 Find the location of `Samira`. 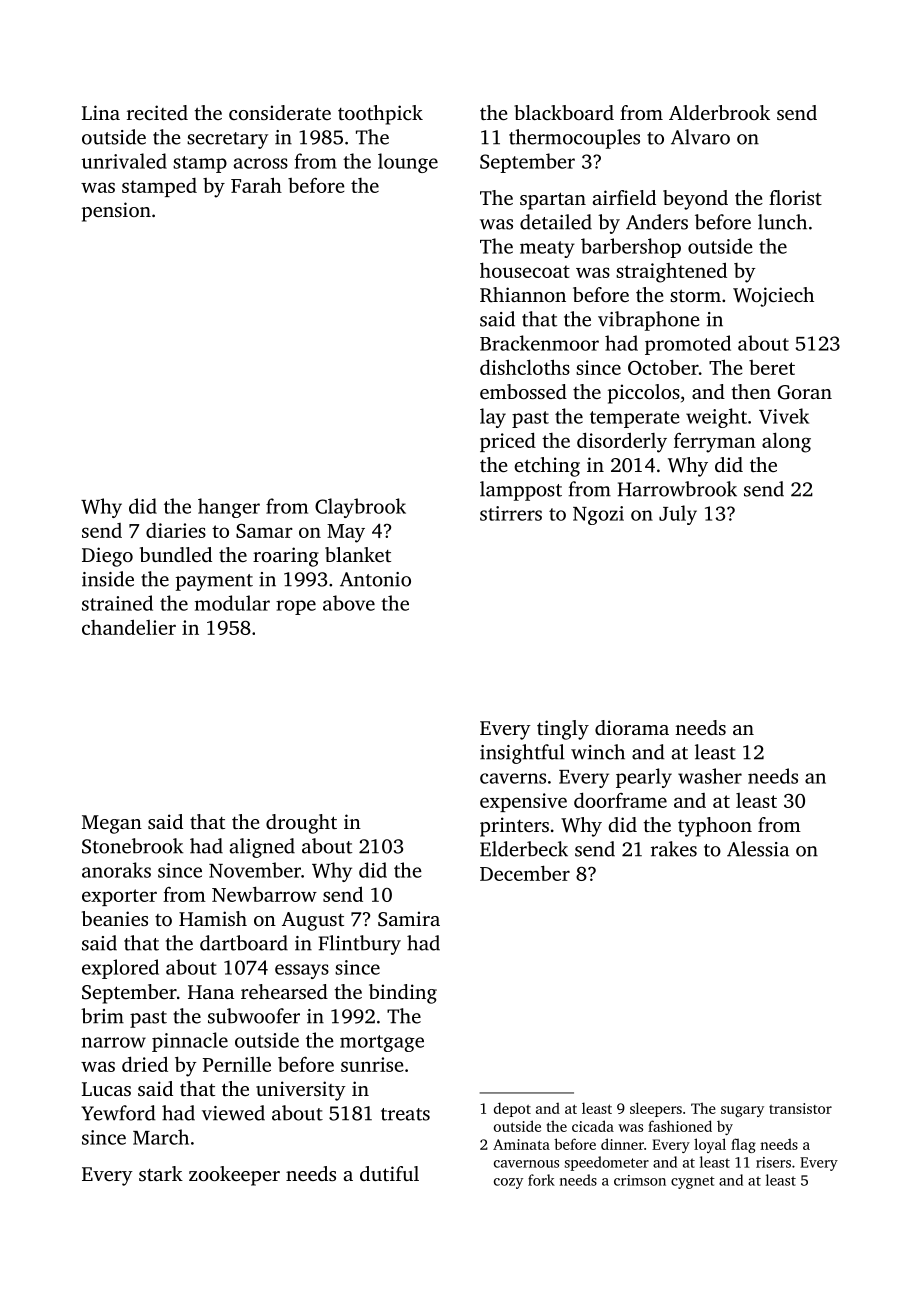

Samira is located at coordinates (409, 919).
